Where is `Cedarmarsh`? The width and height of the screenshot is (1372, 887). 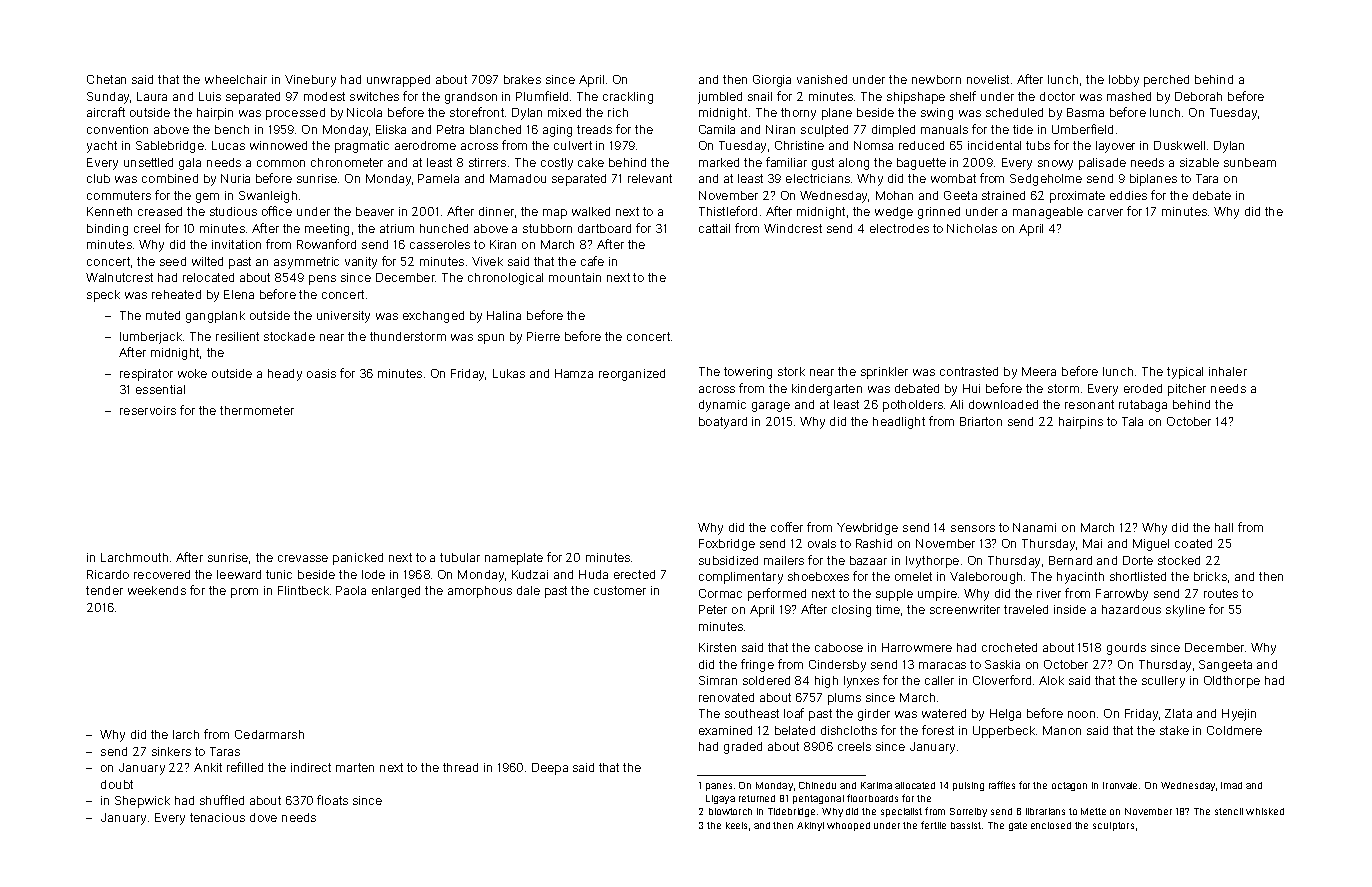 Cedarmarsh is located at coordinates (269, 734).
